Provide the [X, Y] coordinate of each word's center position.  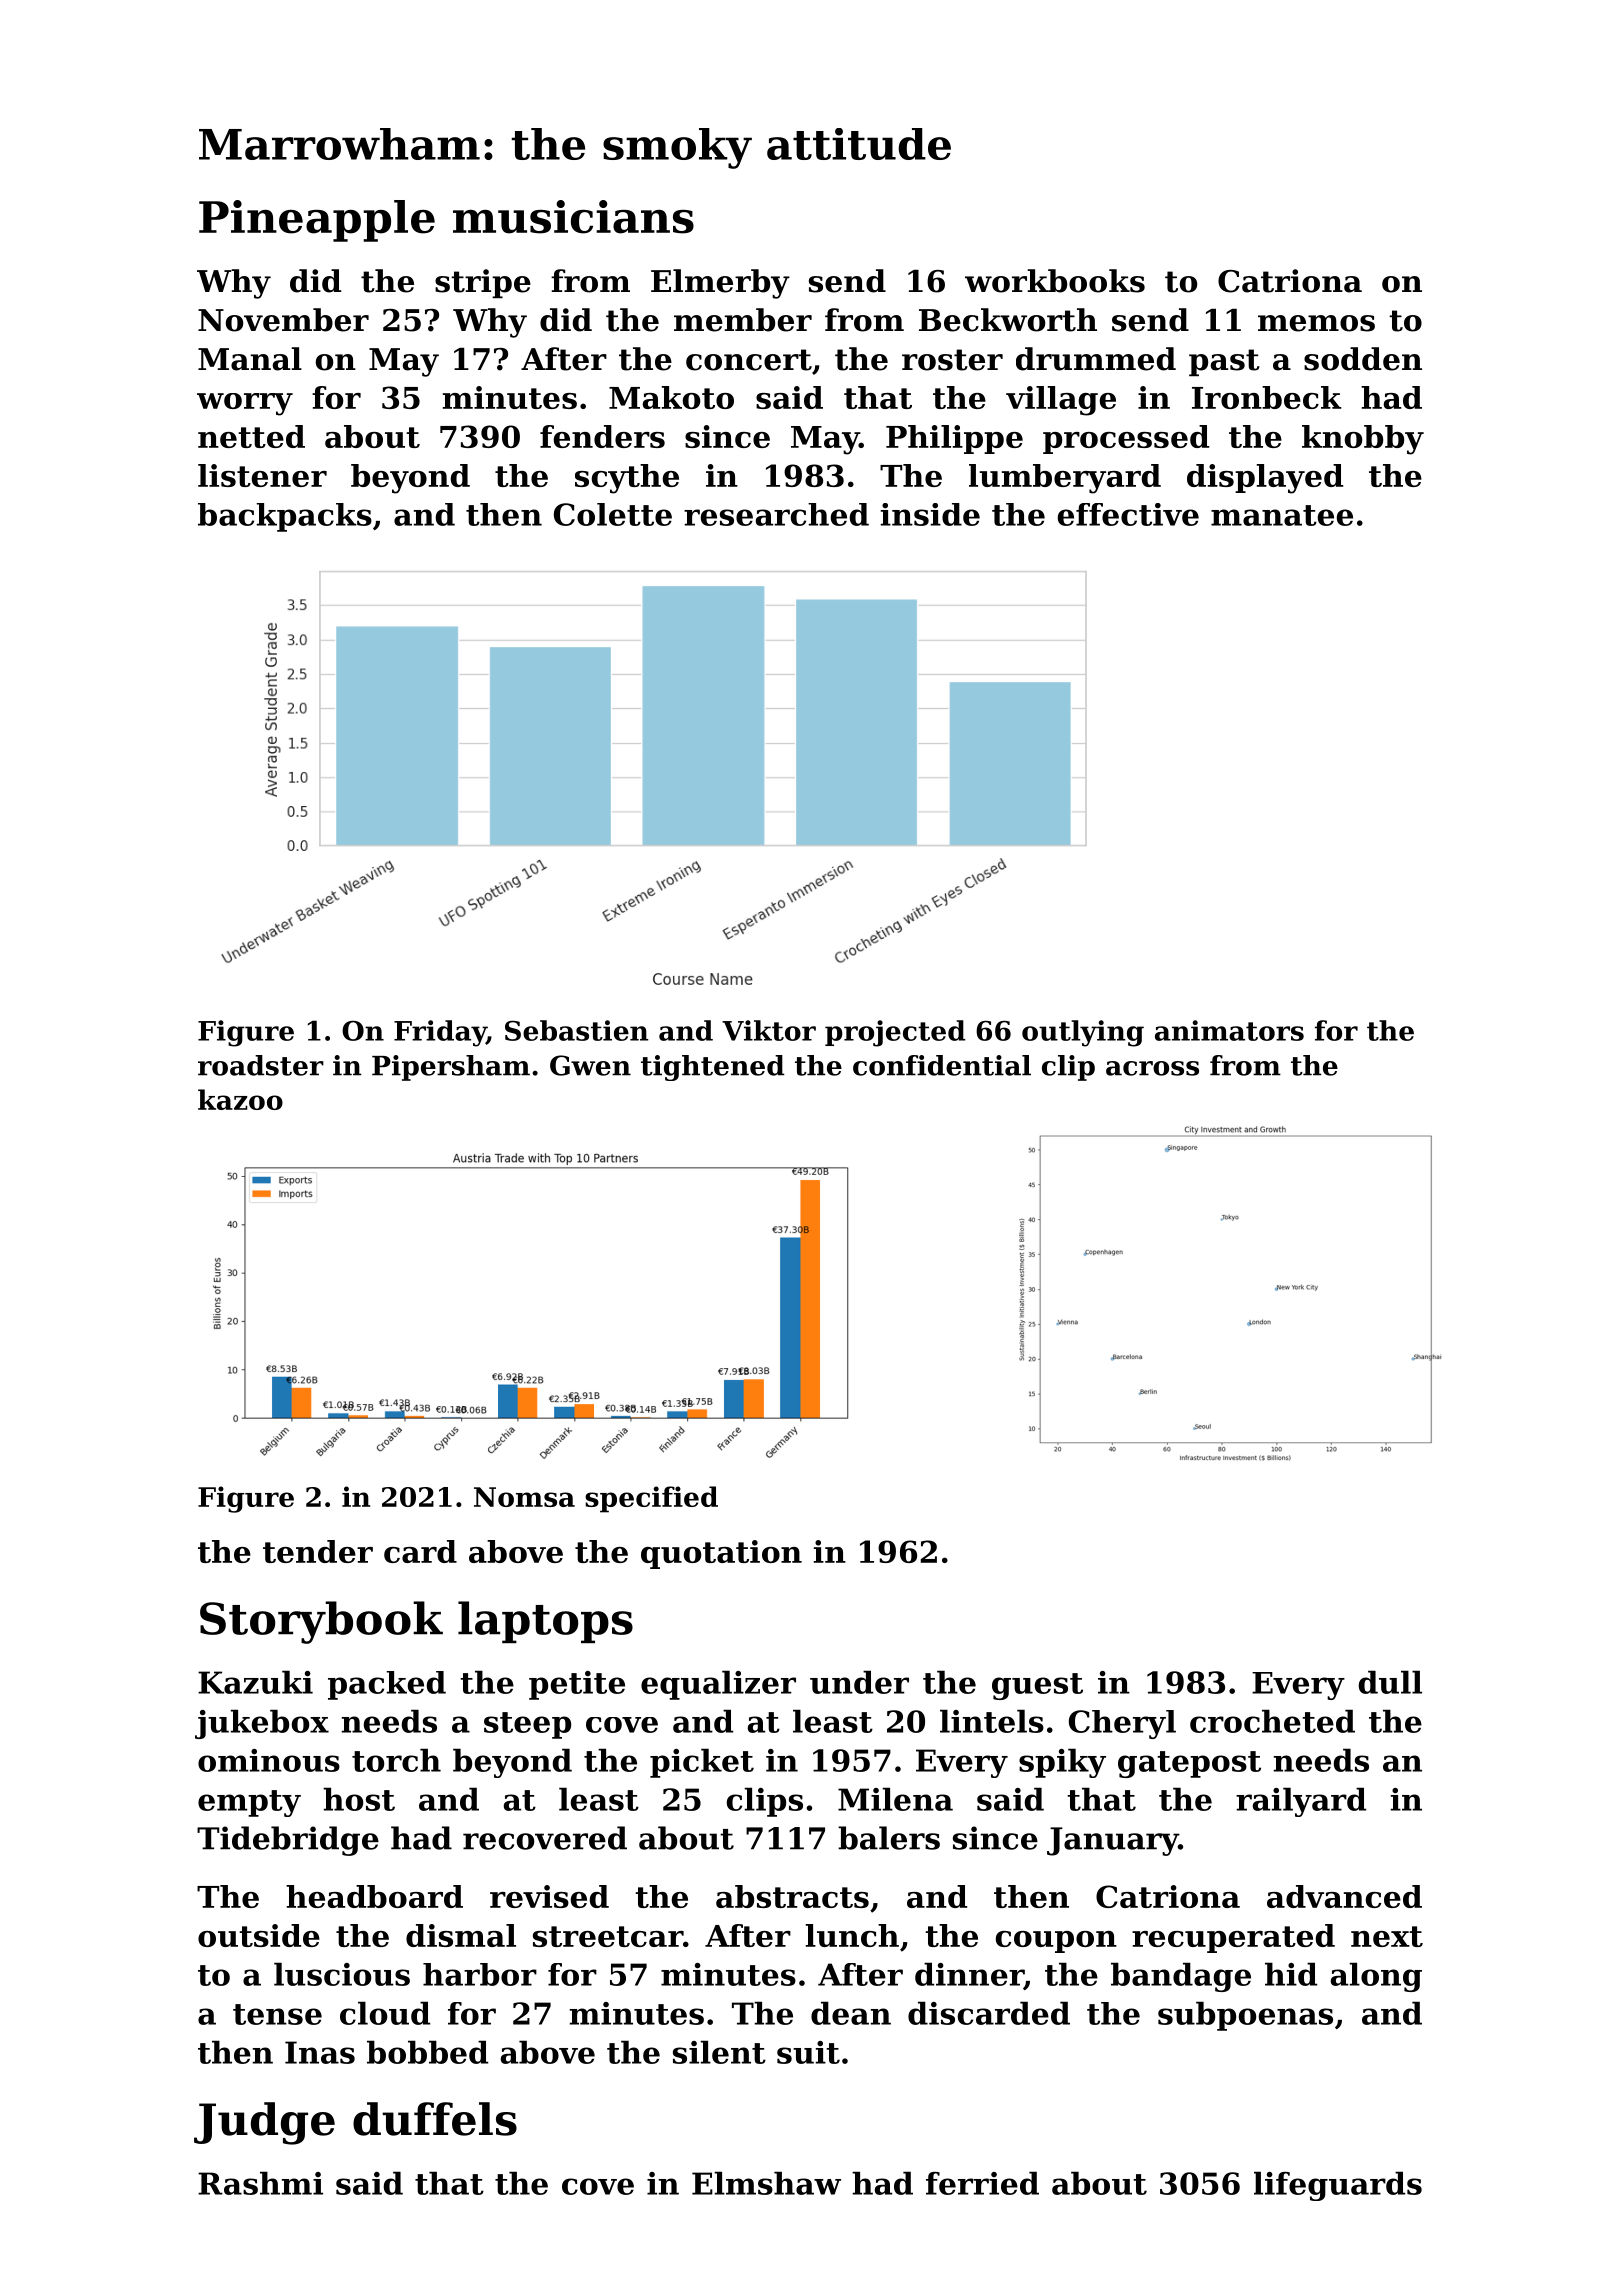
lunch [852, 1935]
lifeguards [1338, 2186]
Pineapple [317, 221]
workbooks [1055, 281]
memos [1316, 323]
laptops [545, 1622]
